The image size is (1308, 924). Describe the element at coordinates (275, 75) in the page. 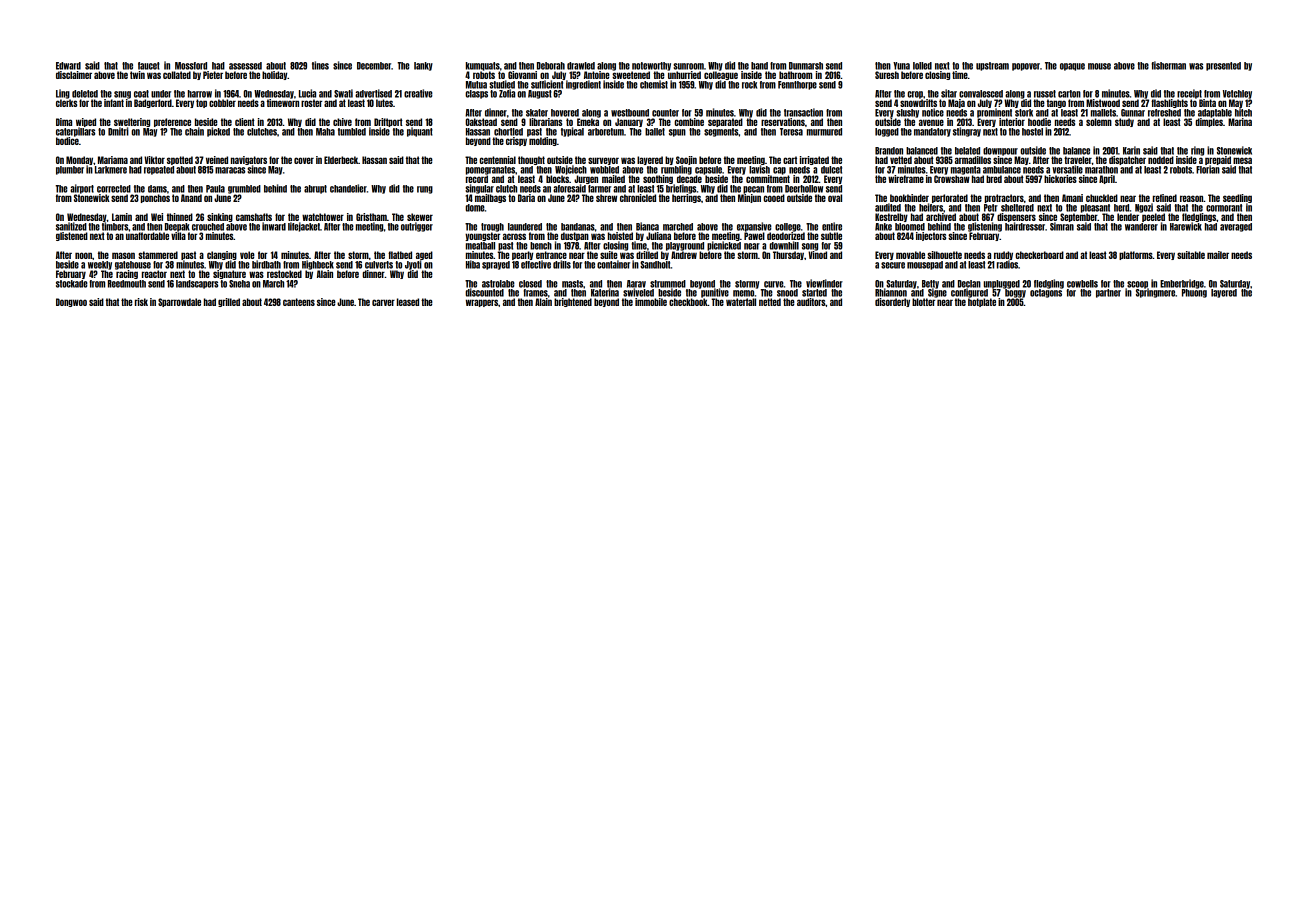

I see `holiday` at that location.
